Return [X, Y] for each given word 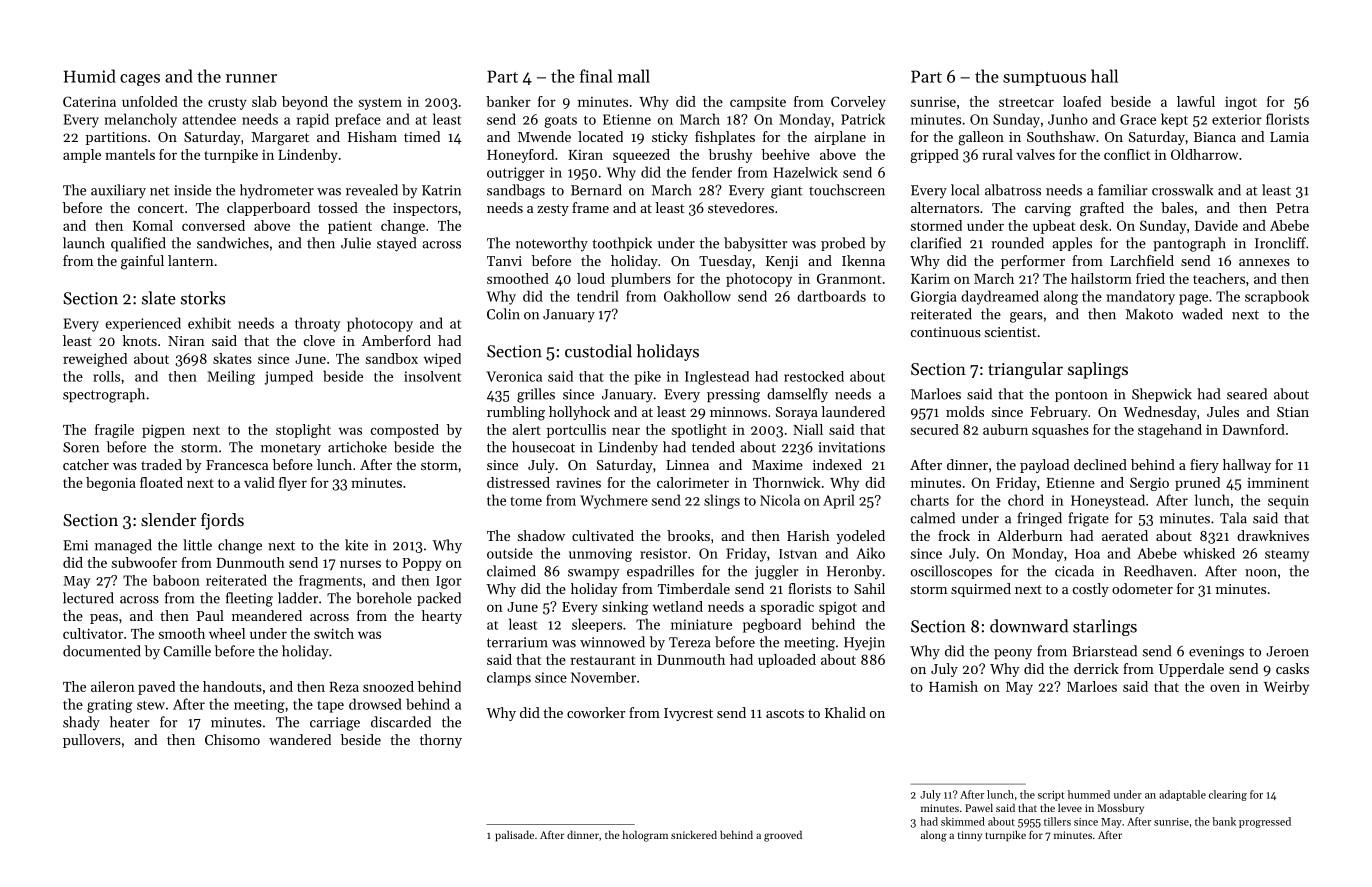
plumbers [641, 280]
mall [634, 76]
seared [1247, 394]
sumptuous [1044, 79]
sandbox [392, 358]
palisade [514, 836]
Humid [90, 76]
